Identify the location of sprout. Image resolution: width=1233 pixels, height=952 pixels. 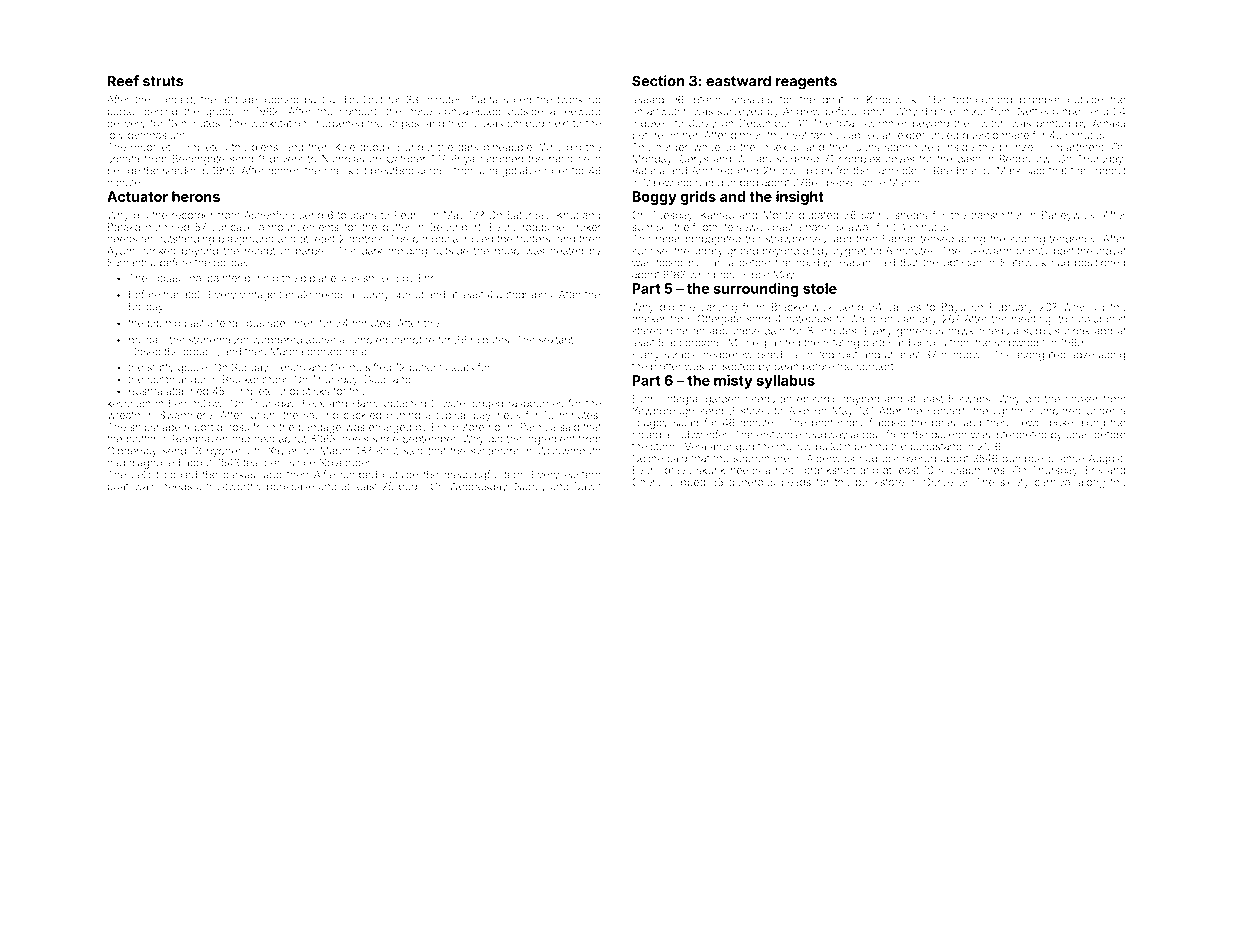
(408, 296).
